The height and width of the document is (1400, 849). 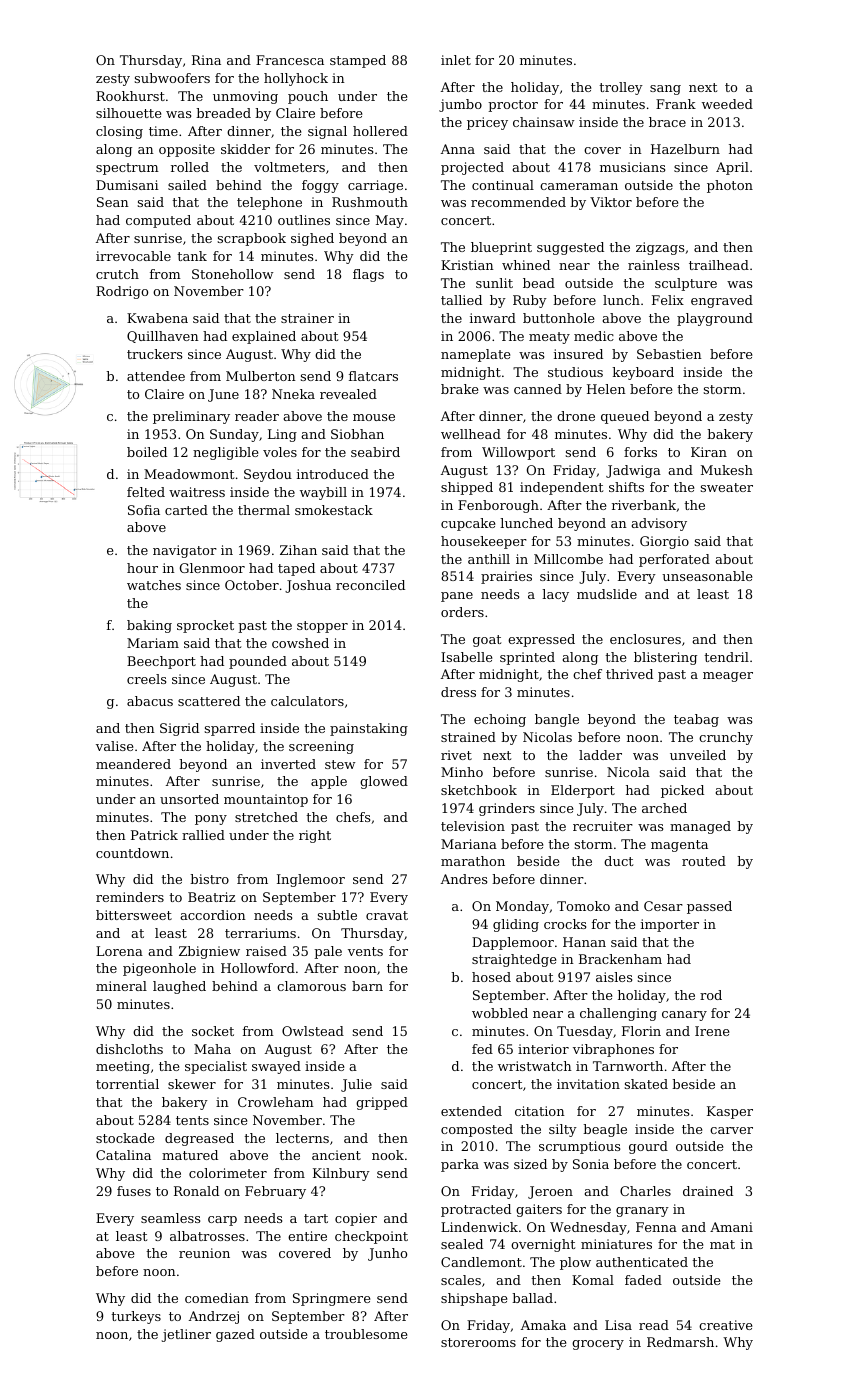 I want to click on creative, so click(x=725, y=1325).
